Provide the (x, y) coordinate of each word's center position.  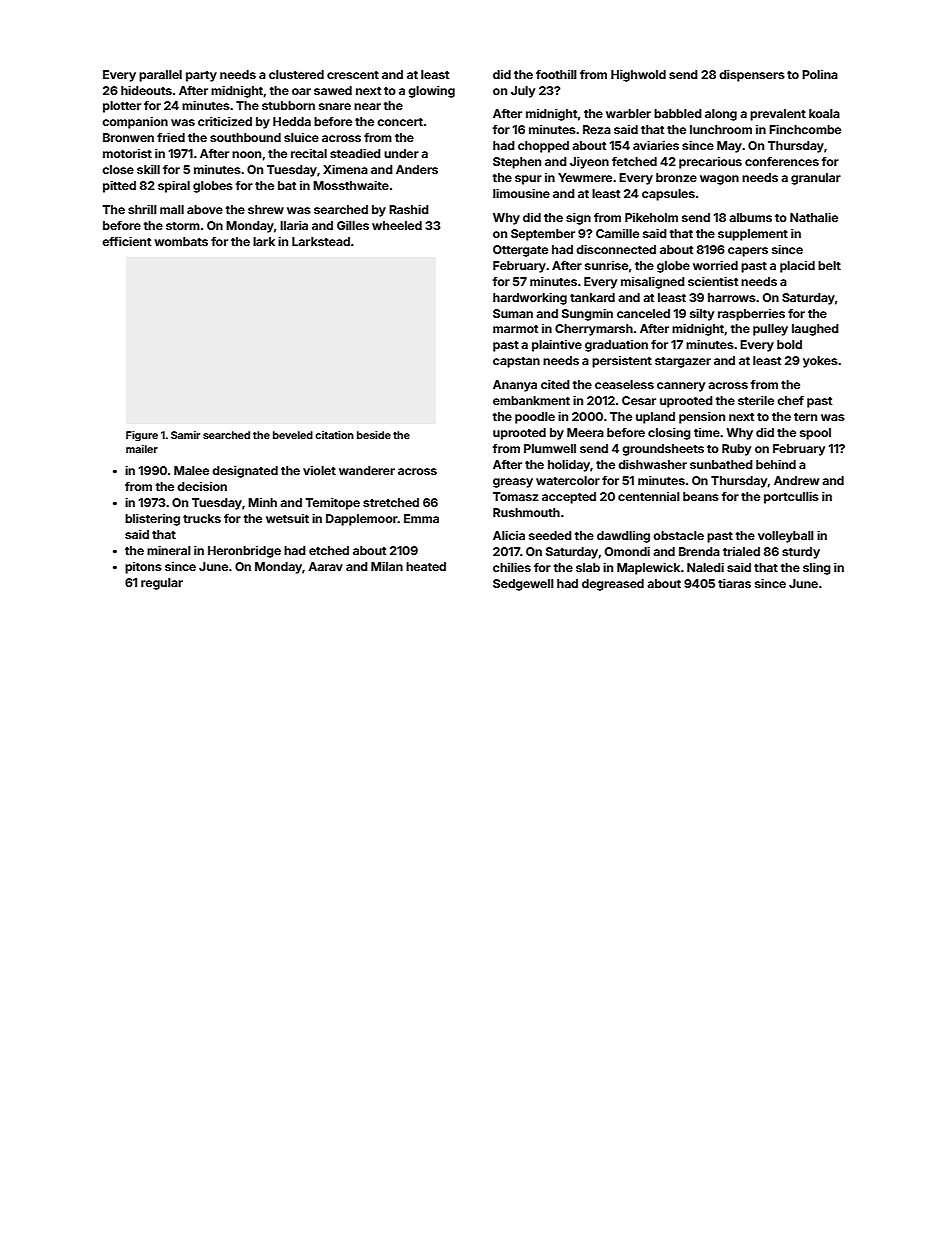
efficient (126, 241)
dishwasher (652, 464)
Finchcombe (805, 129)
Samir (185, 435)
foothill (556, 74)
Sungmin (587, 315)
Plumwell (550, 448)
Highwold (638, 76)
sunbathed (721, 464)
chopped (543, 147)
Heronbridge (244, 552)
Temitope (333, 504)
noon (246, 154)
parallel (160, 76)
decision (202, 486)
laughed (815, 330)
